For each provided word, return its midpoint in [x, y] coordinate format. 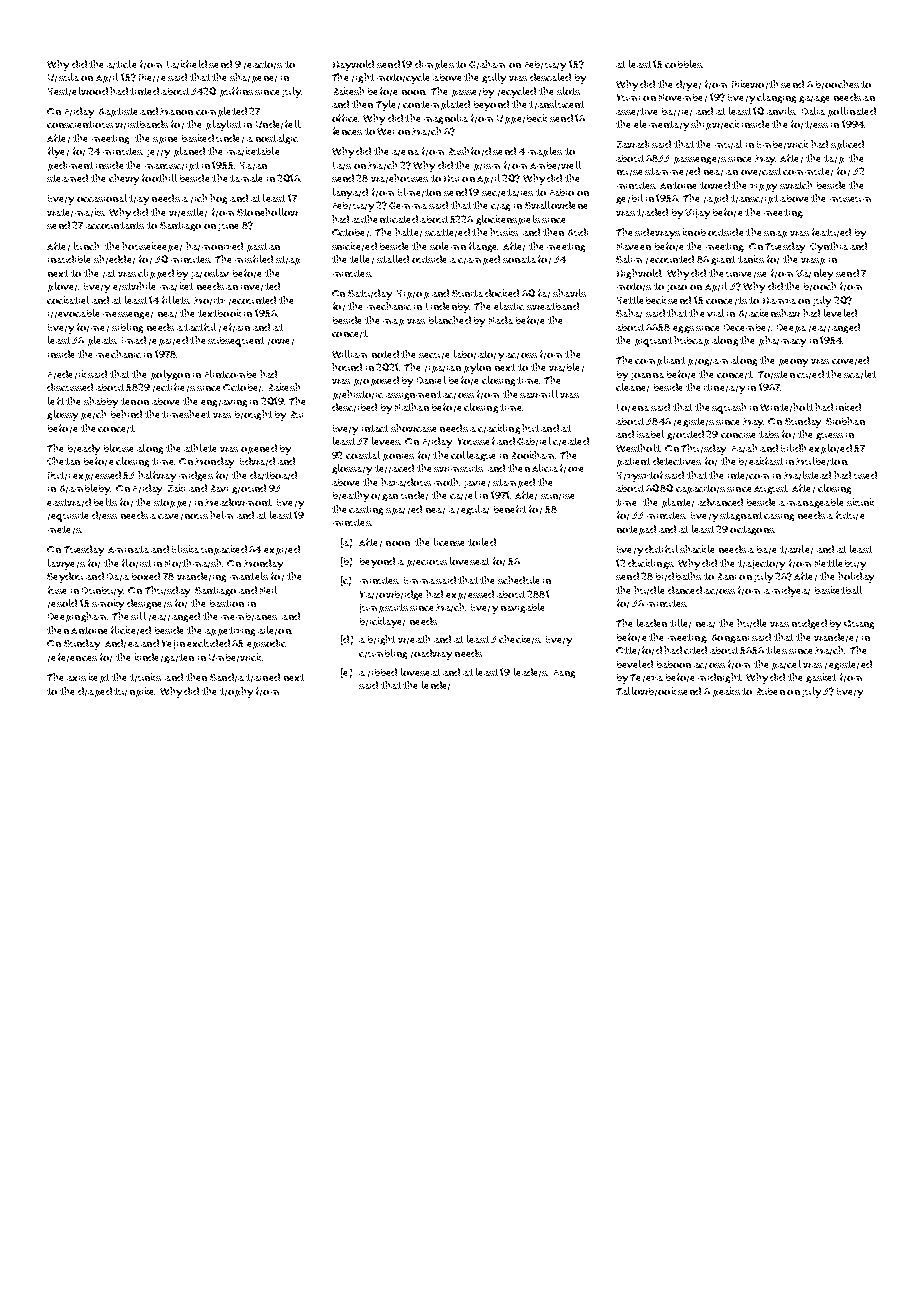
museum [850, 199]
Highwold [639, 274]
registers [694, 422]
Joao [677, 288]
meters [64, 530]
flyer [58, 152]
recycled [517, 92]
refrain [234, 327]
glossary [352, 469]
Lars [342, 166]
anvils [781, 111]
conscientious [80, 124]
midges [196, 476]
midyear [791, 591]
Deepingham [77, 617]
